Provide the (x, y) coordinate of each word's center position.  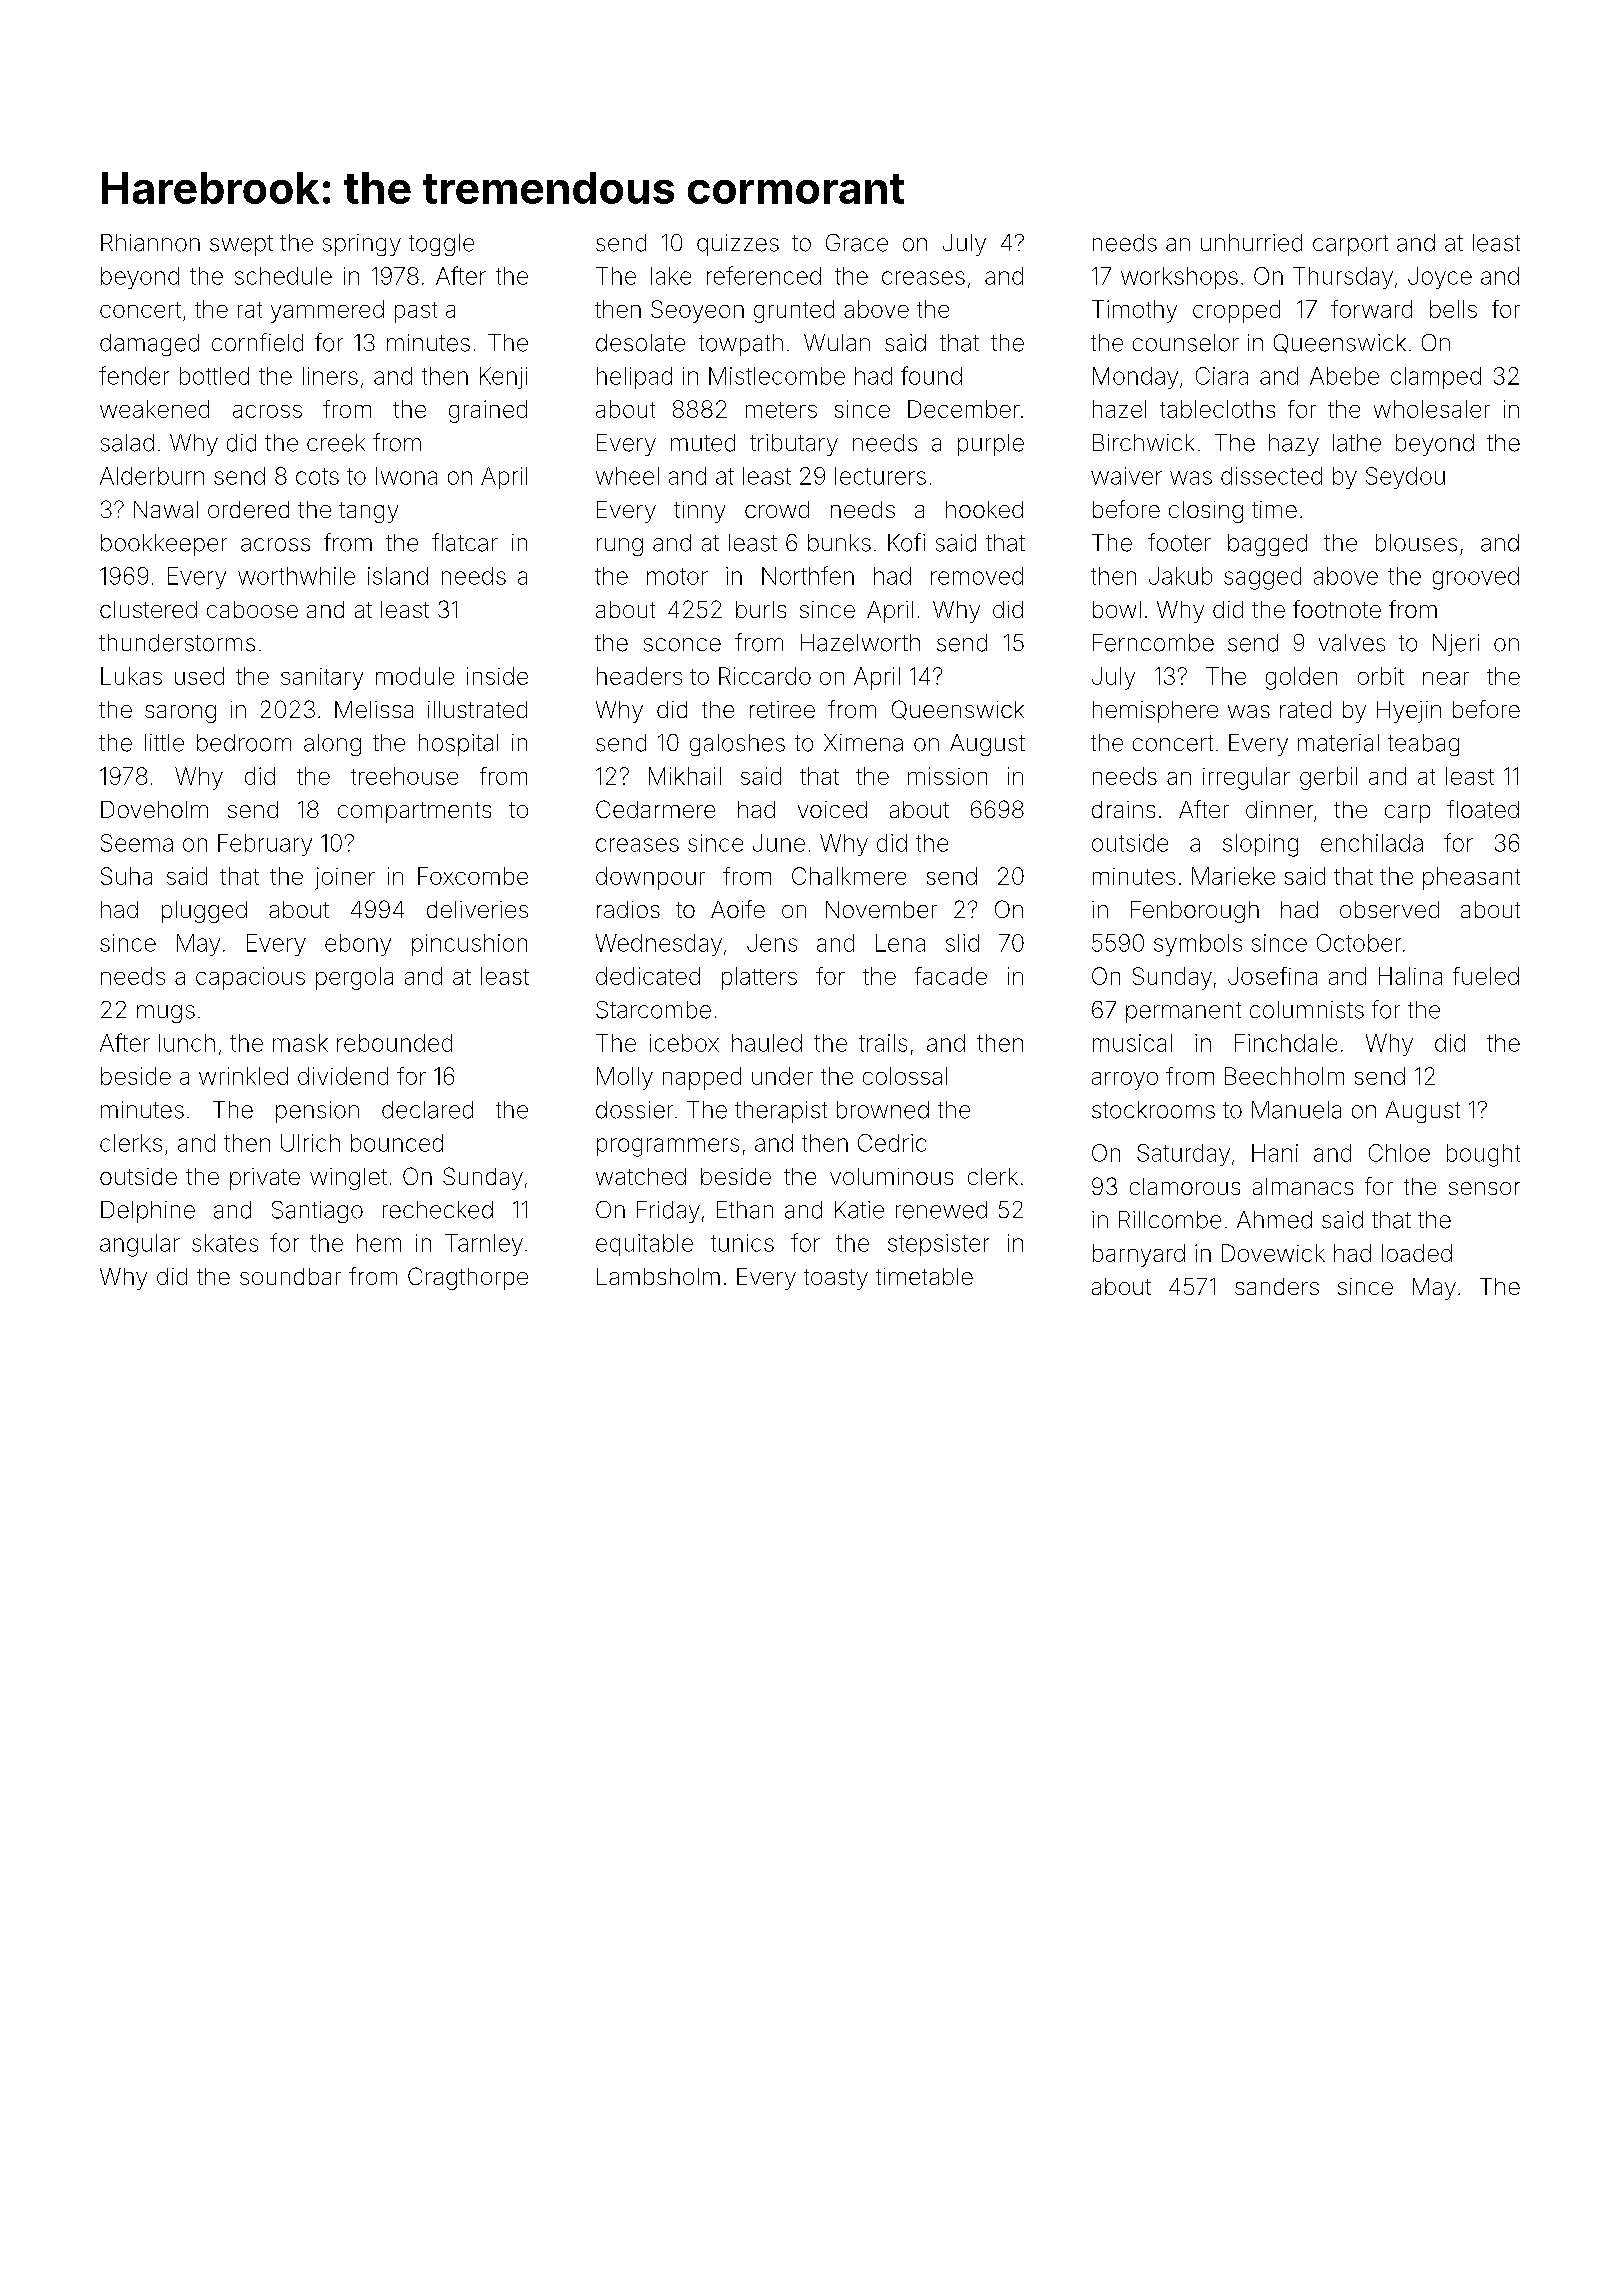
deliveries (477, 909)
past (416, 312)
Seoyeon (697, 311)
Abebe (1344, 376)
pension (317, 1112)
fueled (1486, 976)
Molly (625, 1078)
